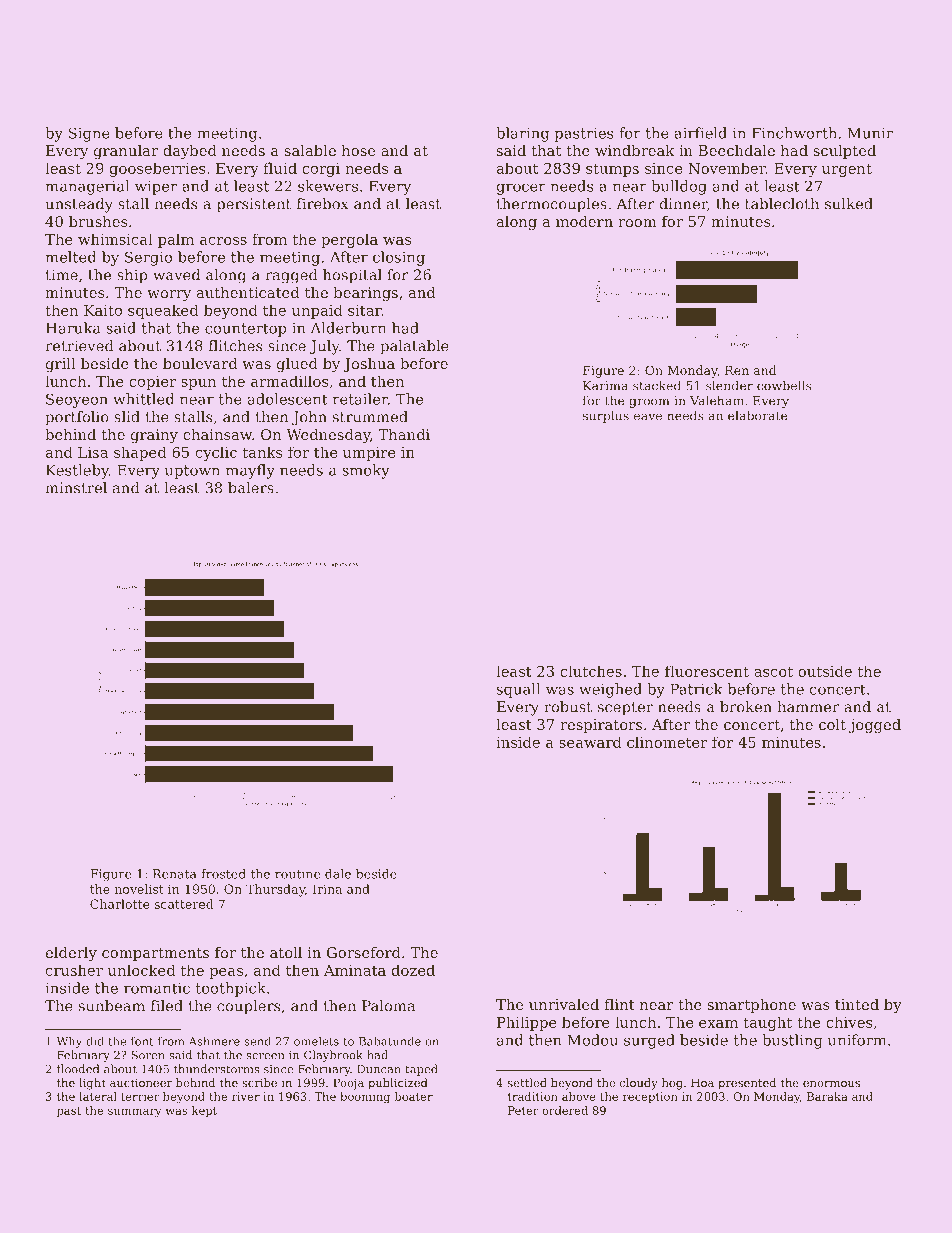 This screenshot has height=1233, width=952. I want to click on squall, so click(518, 690).
